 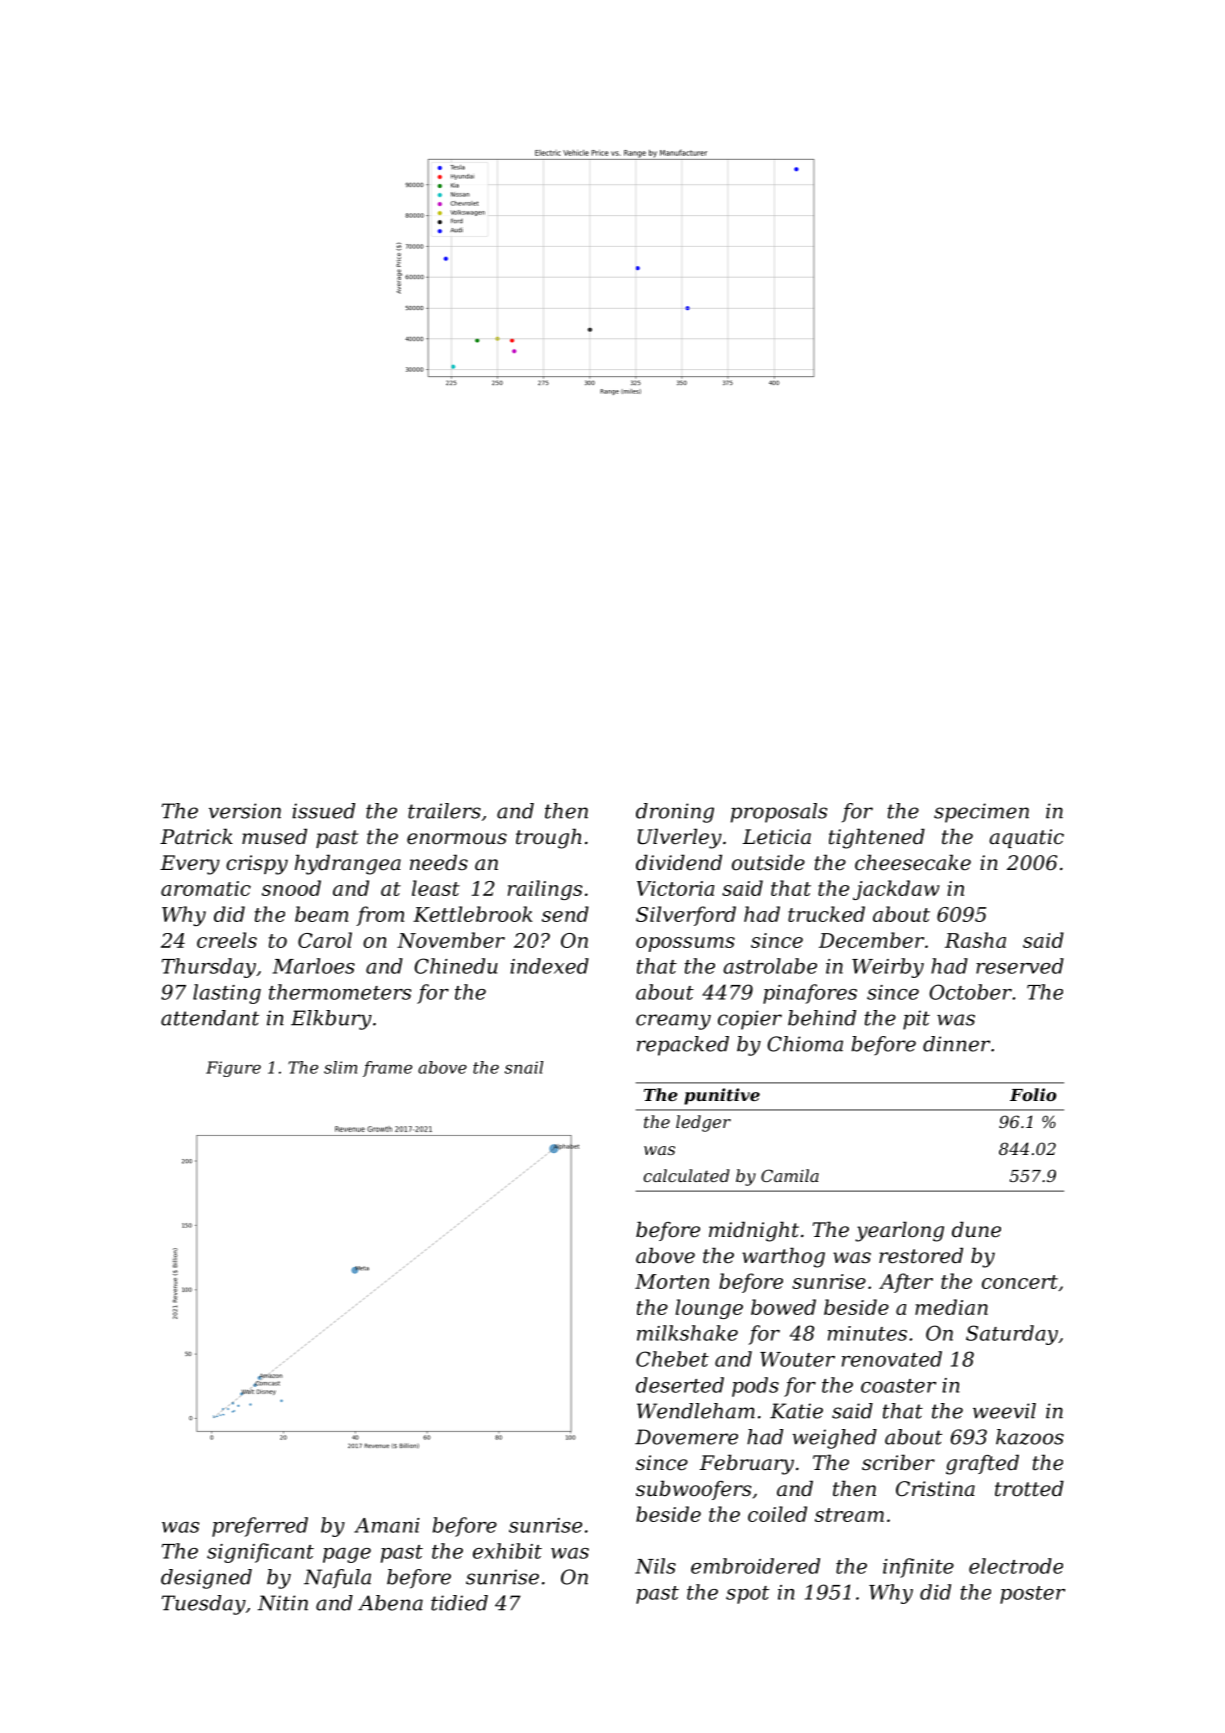 I want to click on version, so click(x=245, y=811).
